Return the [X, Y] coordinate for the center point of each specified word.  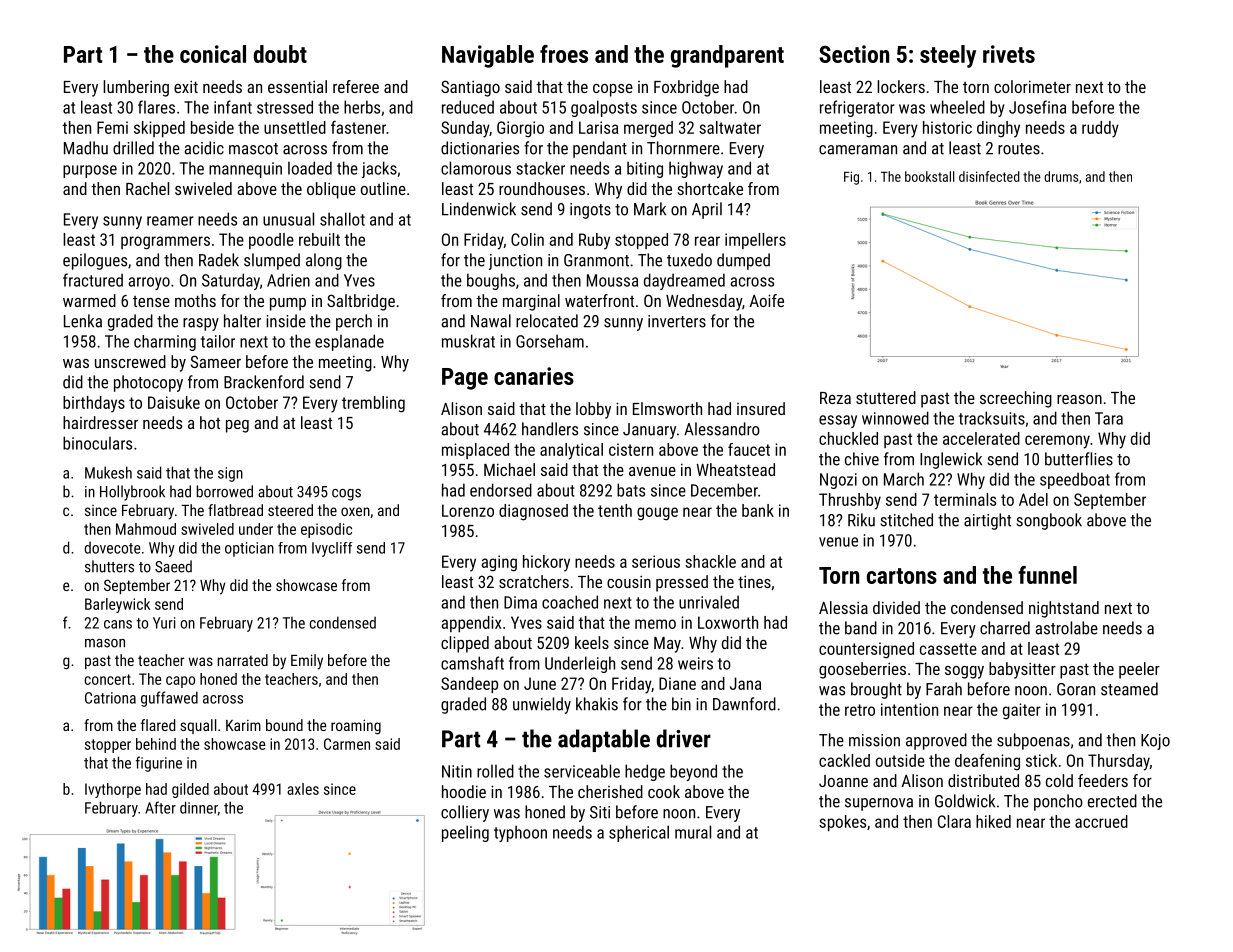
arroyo [149, 283]
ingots [590, 211]
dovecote [112, 548]
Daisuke [174, 402]
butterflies [1079, 459]
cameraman [858, 150]
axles [303, 789]
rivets [1009, 54]
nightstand [1064, 609]
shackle [710, 561]
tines [754, 582]
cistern [631, 449]
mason [105, 643]
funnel [1047, 575]
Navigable [488, 56]
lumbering [136, 88]
